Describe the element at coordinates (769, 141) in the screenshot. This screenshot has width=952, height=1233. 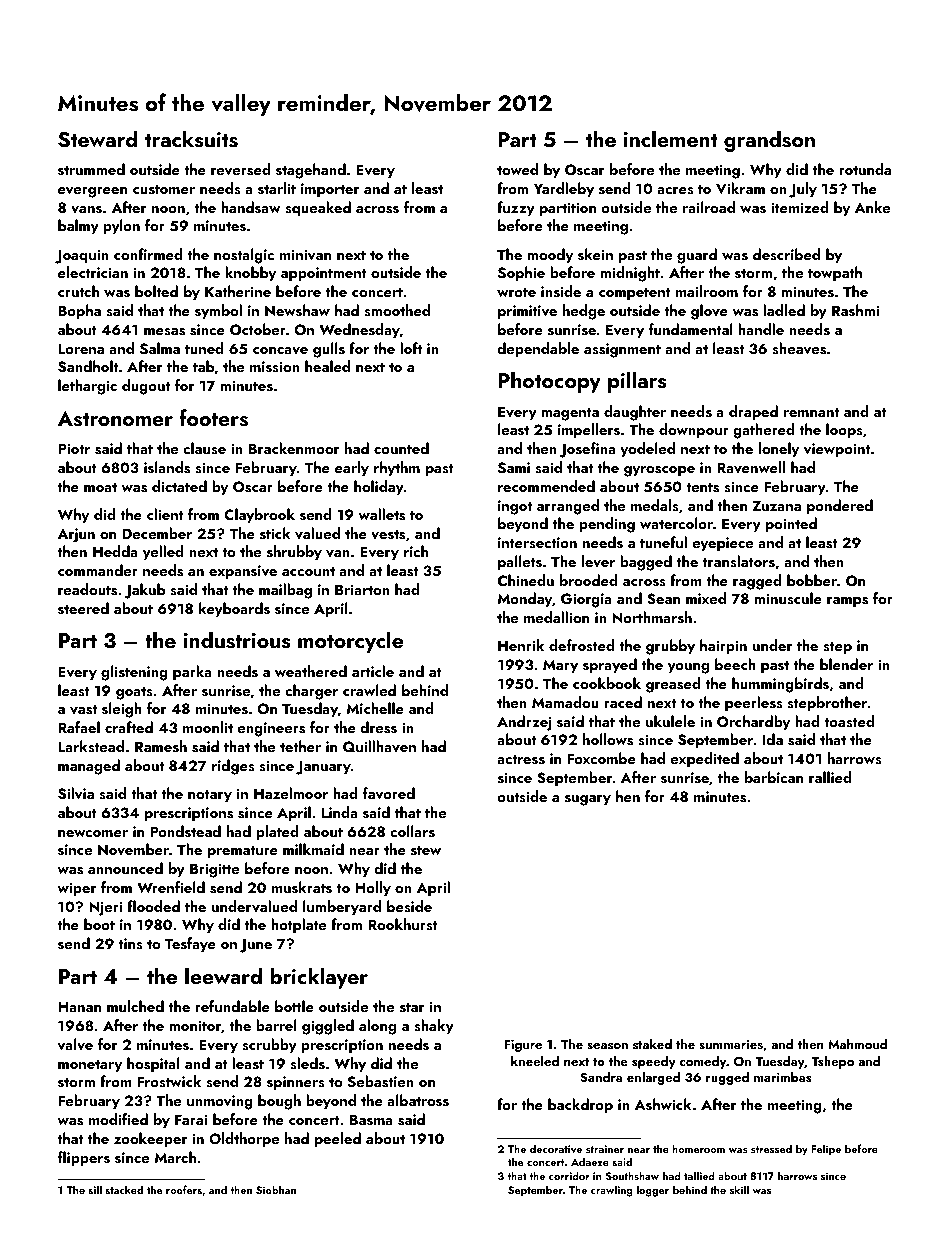
I see `grandson` at that location.
